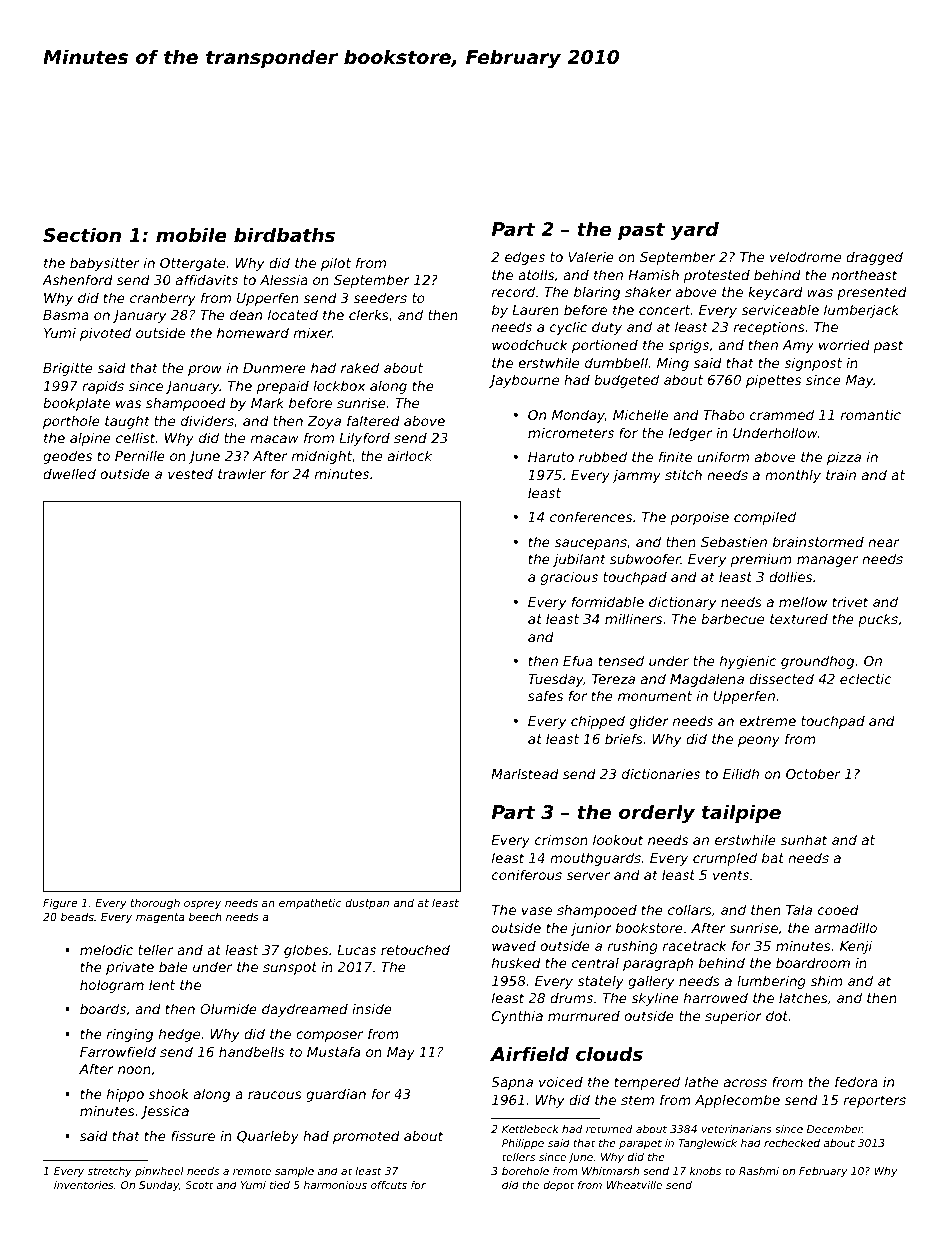 This screenshot has height=1233, width=952. I want to click on ringing, so click(130, 1035).
